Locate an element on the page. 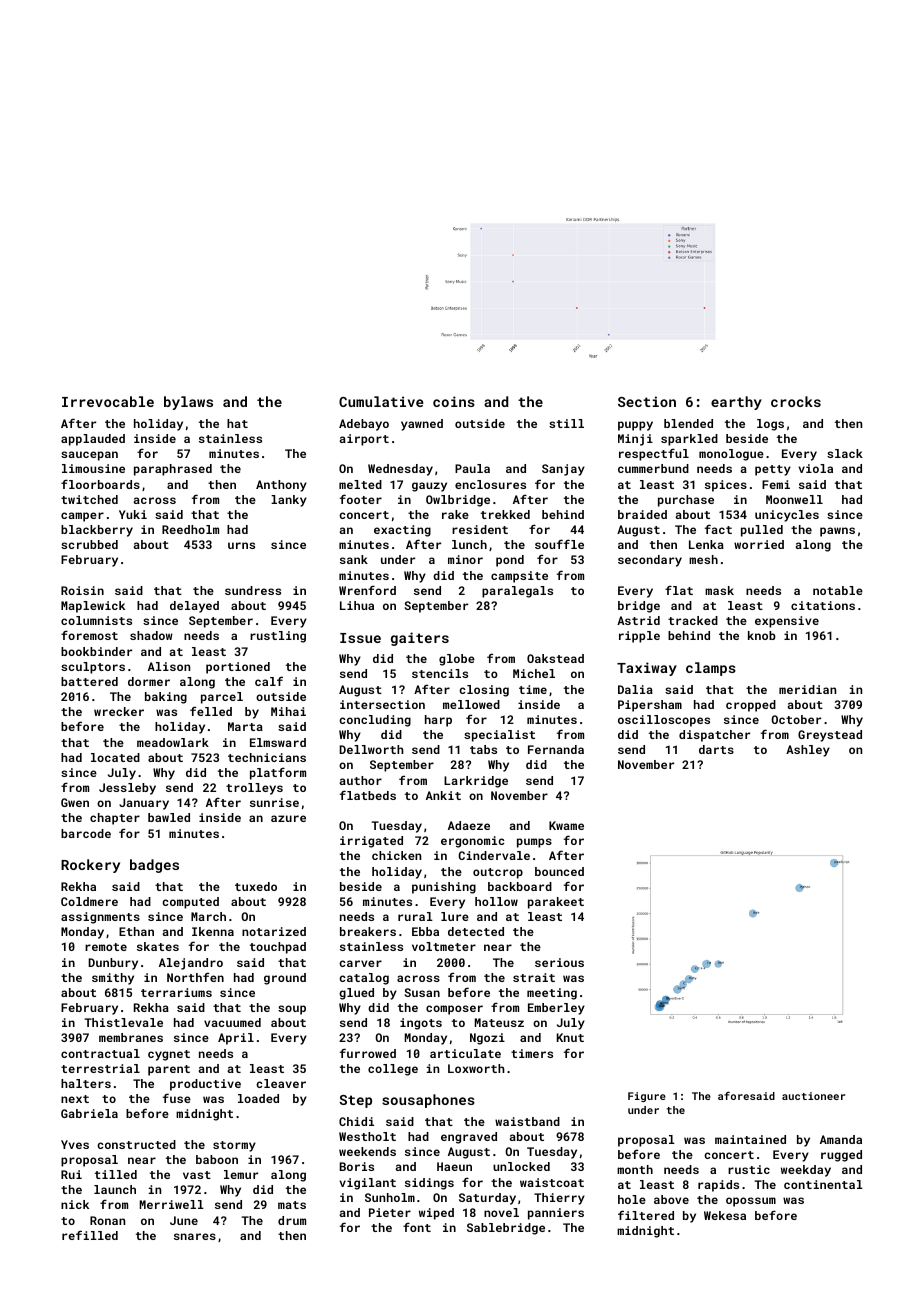  crocks is located at coordinates (796, 401).
